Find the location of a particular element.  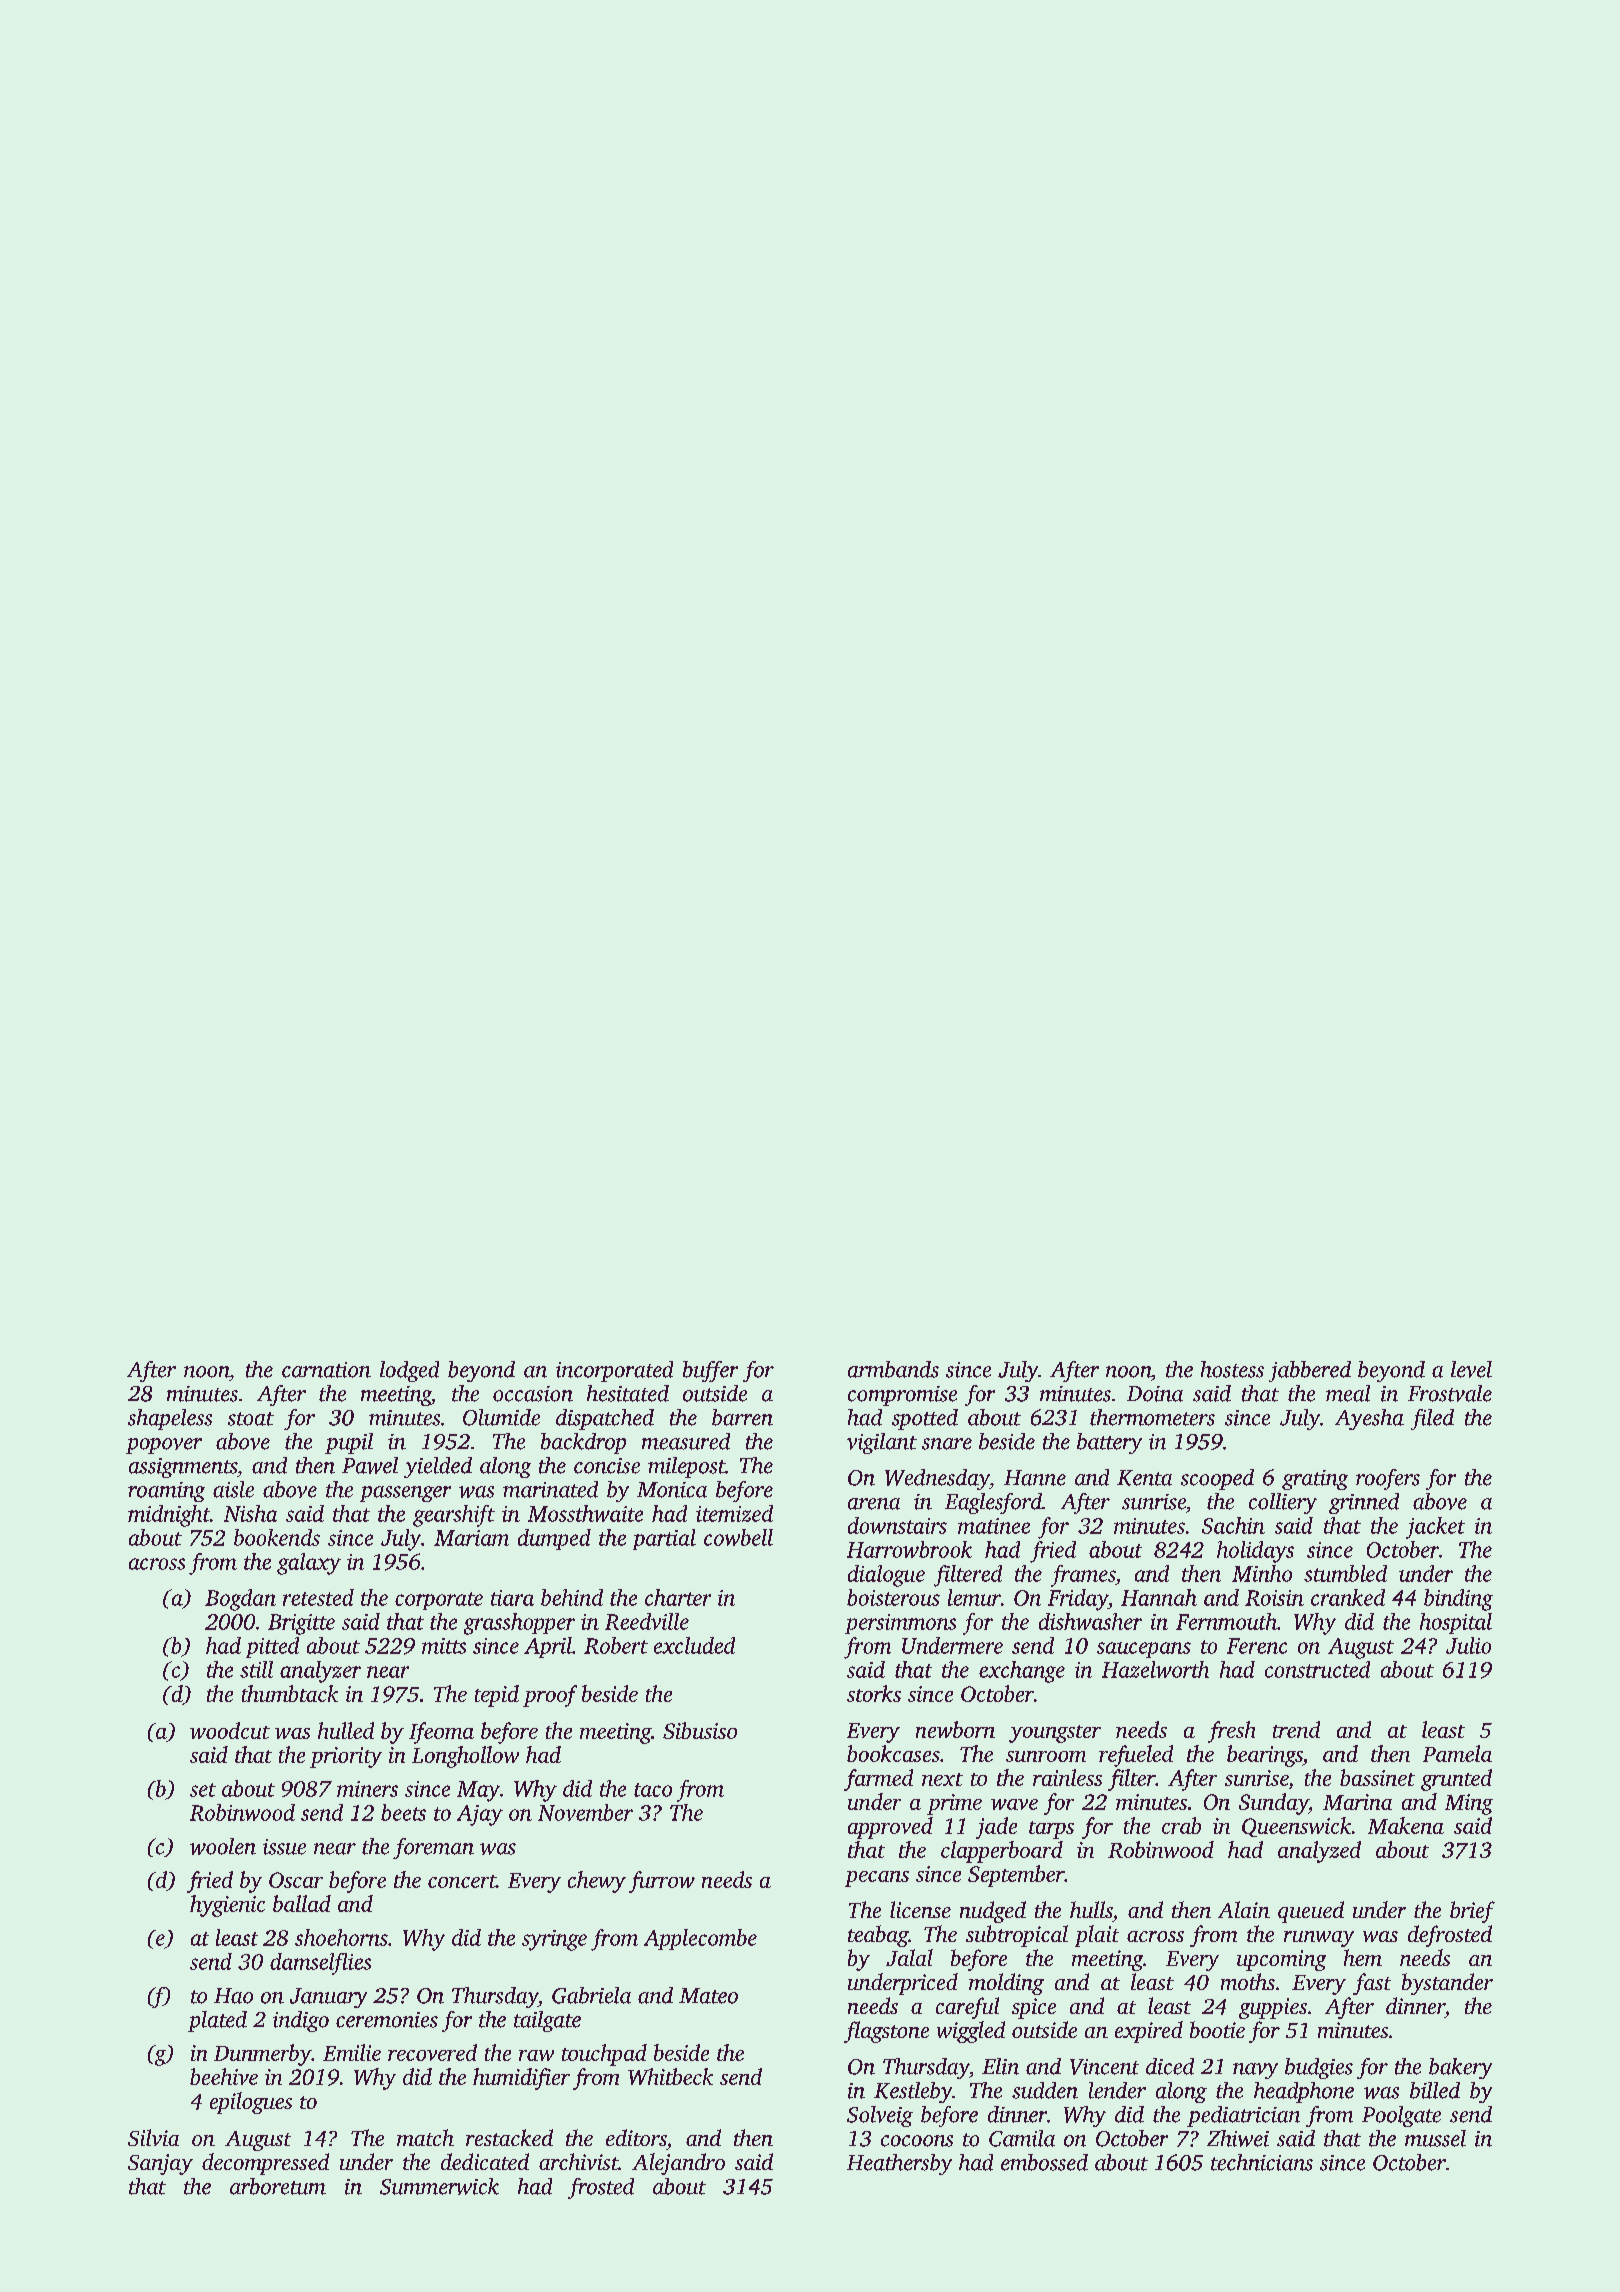

brief is located at coordinates (1472, 1912).
